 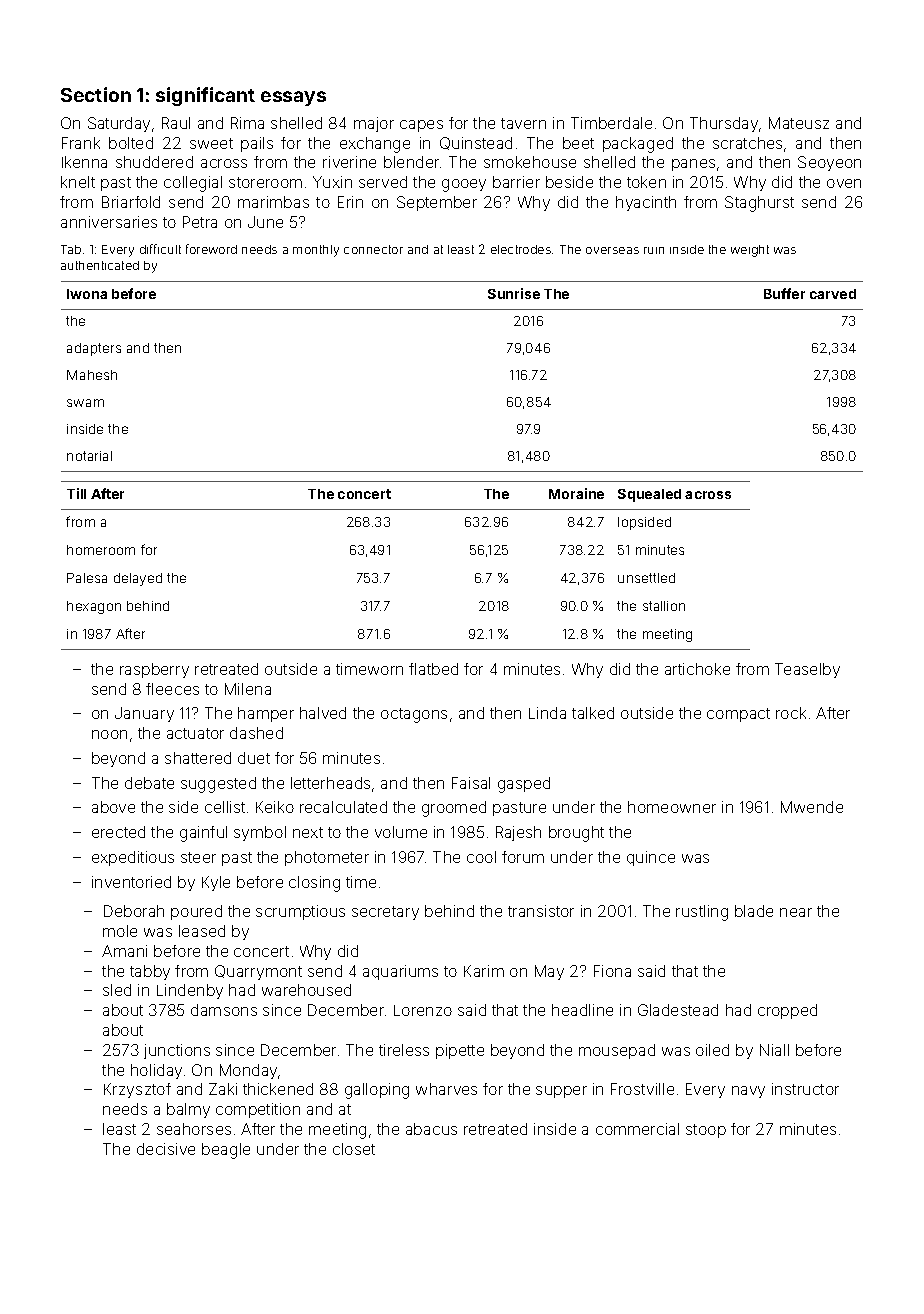 What do you see at coordinates (799, 123) in the screenshot?
I see `Mateusz` at bounding box center [799, 123].
